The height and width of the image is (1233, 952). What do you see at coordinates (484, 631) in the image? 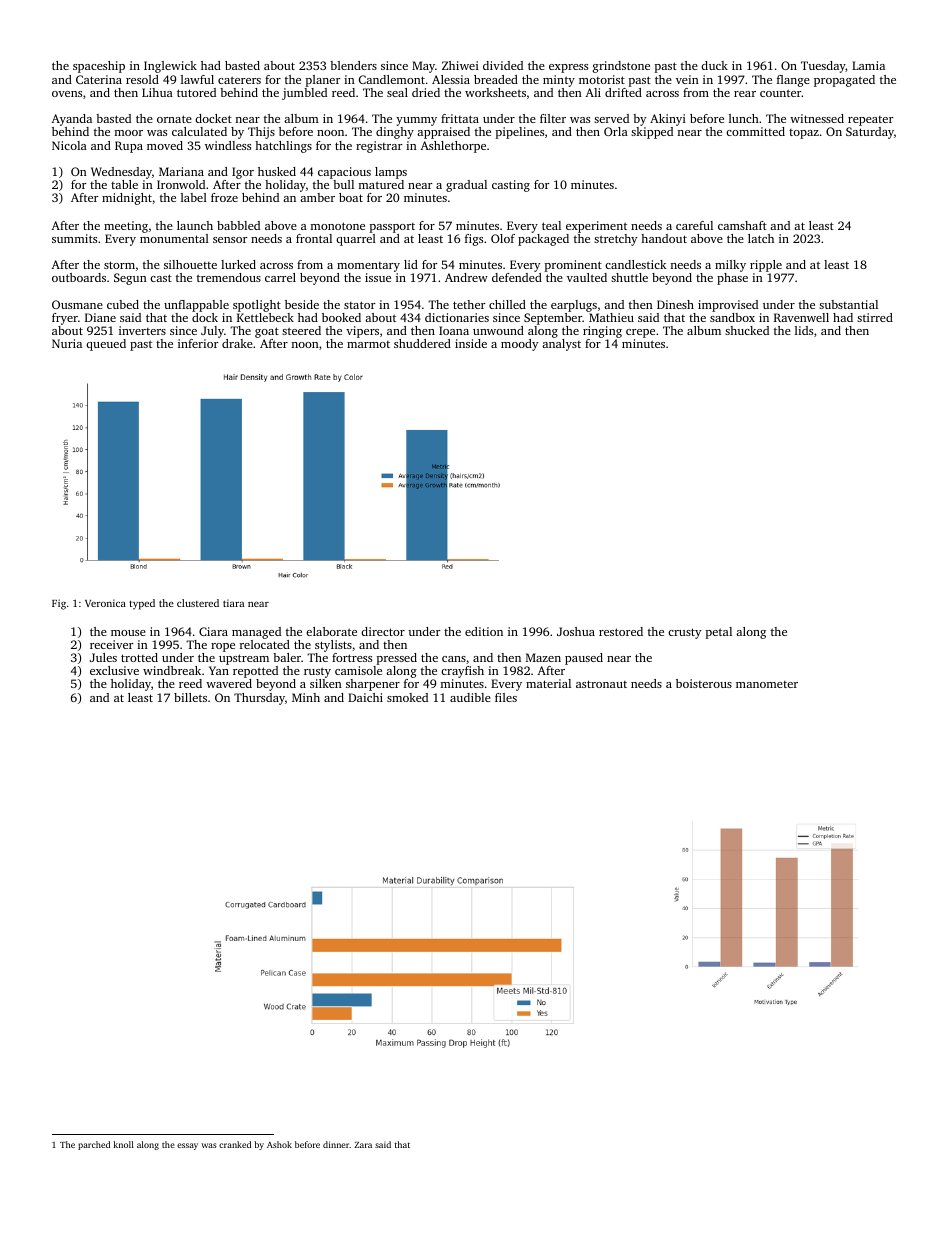
I see `edition` at bounding box center [484, 631].
